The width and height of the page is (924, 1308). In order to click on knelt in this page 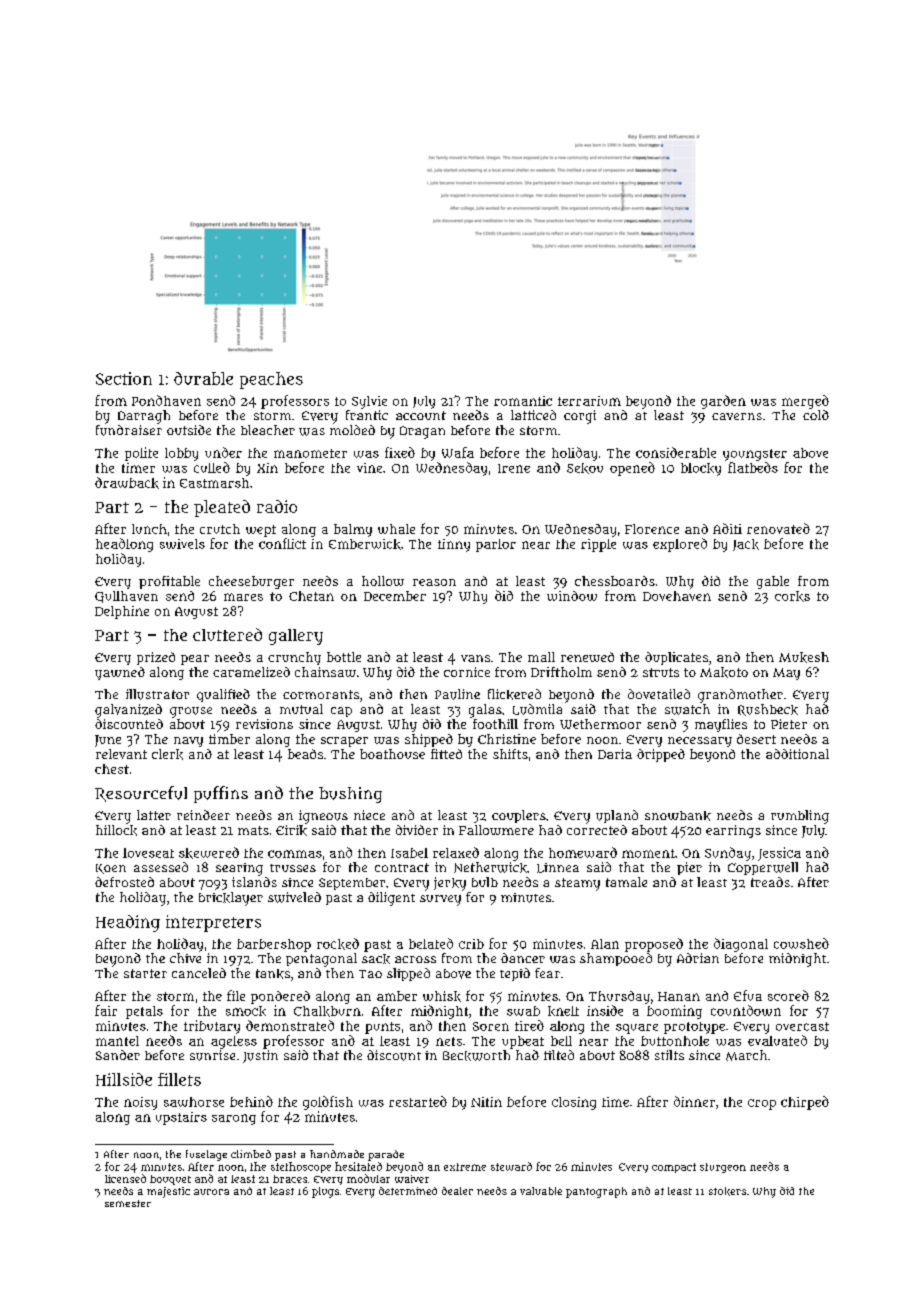, I will do `click(563, 1011)`.
